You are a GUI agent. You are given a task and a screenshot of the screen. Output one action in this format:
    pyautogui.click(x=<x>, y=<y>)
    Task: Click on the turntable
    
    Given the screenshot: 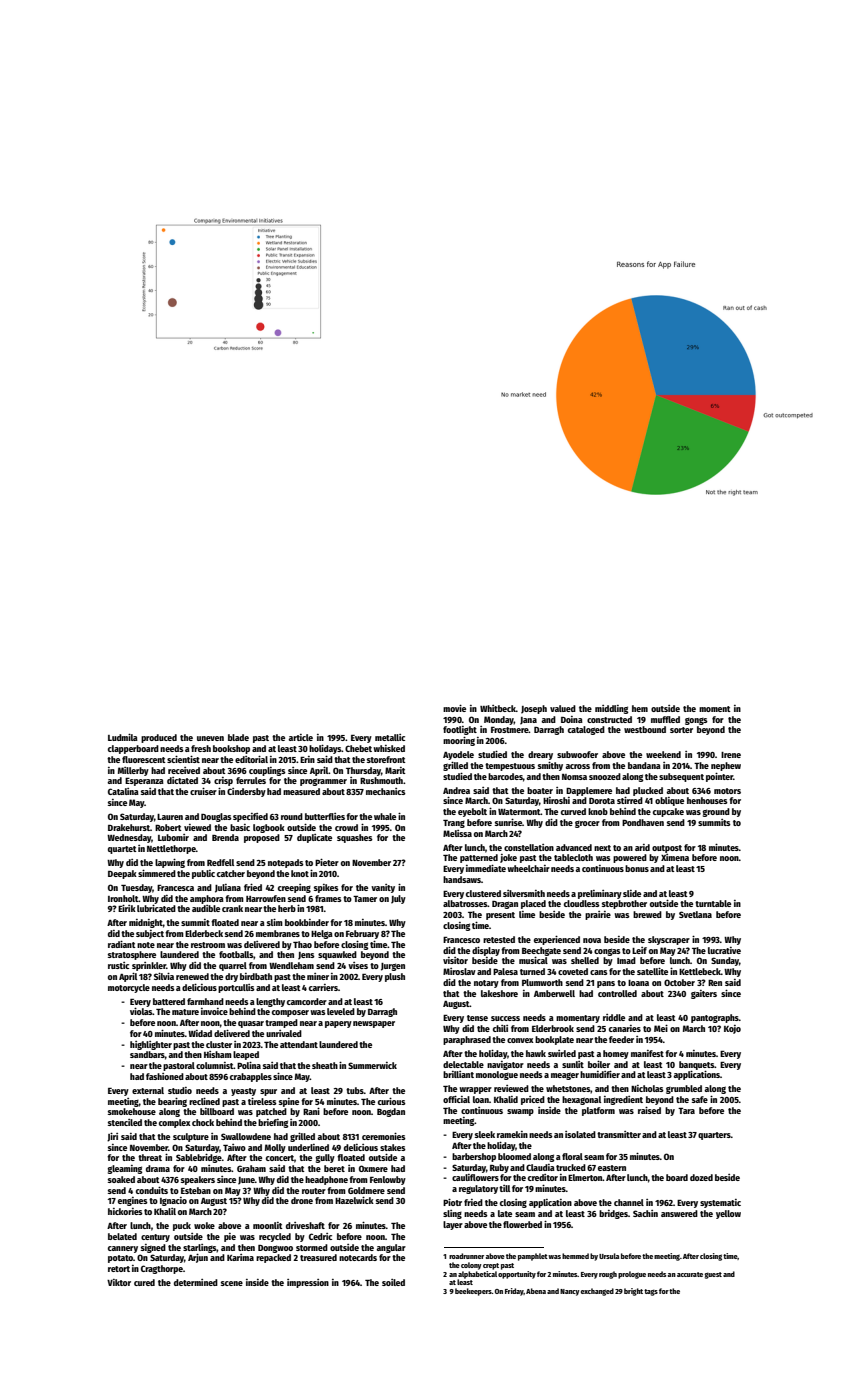 What is the action you would take?
    pyautogui.click(x=713, y=903)
